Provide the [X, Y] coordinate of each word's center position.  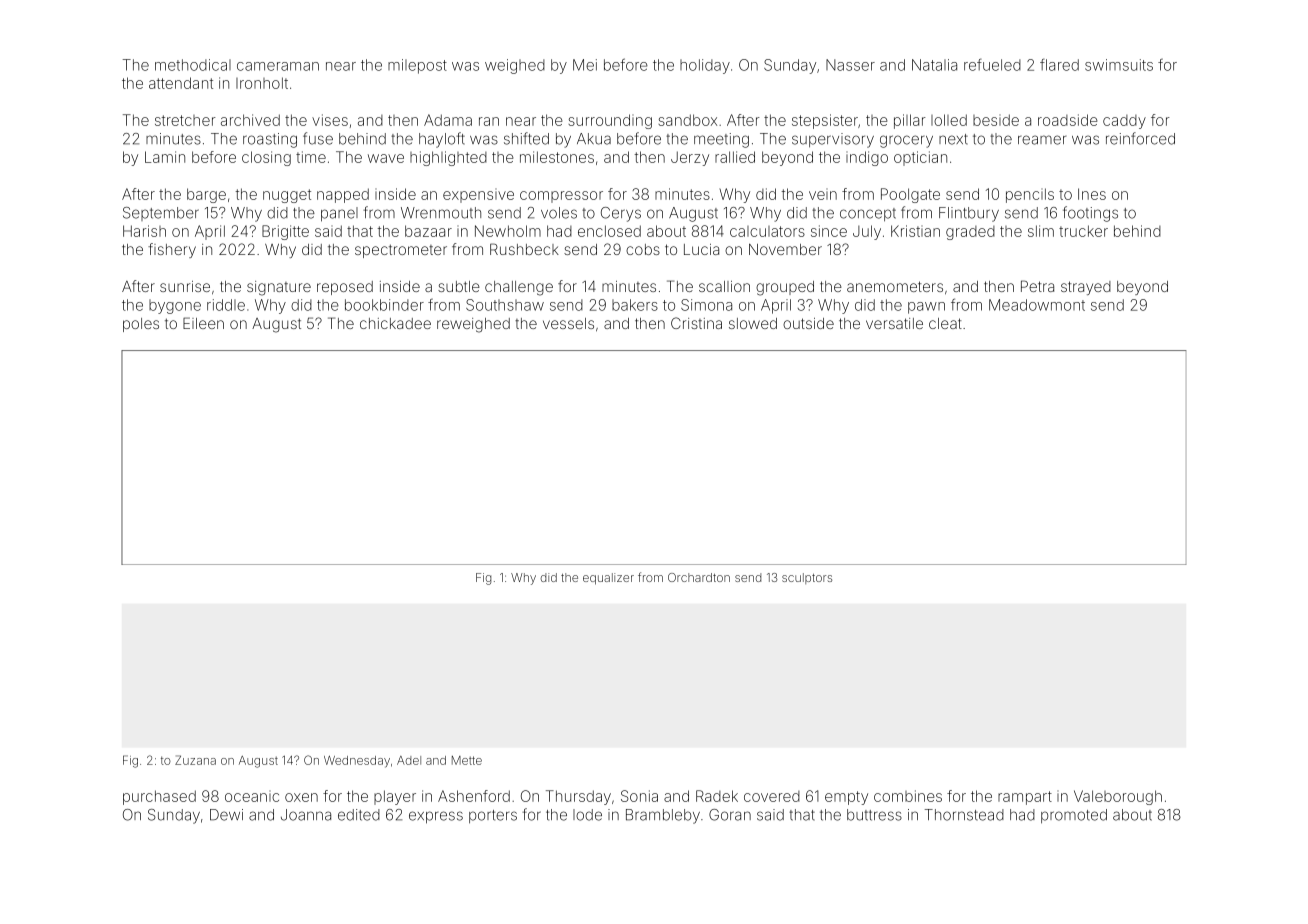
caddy [1124, 122]
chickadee [395, 323]
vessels [568, 323]
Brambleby [663, 816]
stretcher [185, 120]
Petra [1037, 286]
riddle [226, 305]
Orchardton [699, 577]
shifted [526, 138]
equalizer [608, 579]
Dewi [226, 815]
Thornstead [964, 815]
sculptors [807, 578]
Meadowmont [1037, 305]
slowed [753, 323]
